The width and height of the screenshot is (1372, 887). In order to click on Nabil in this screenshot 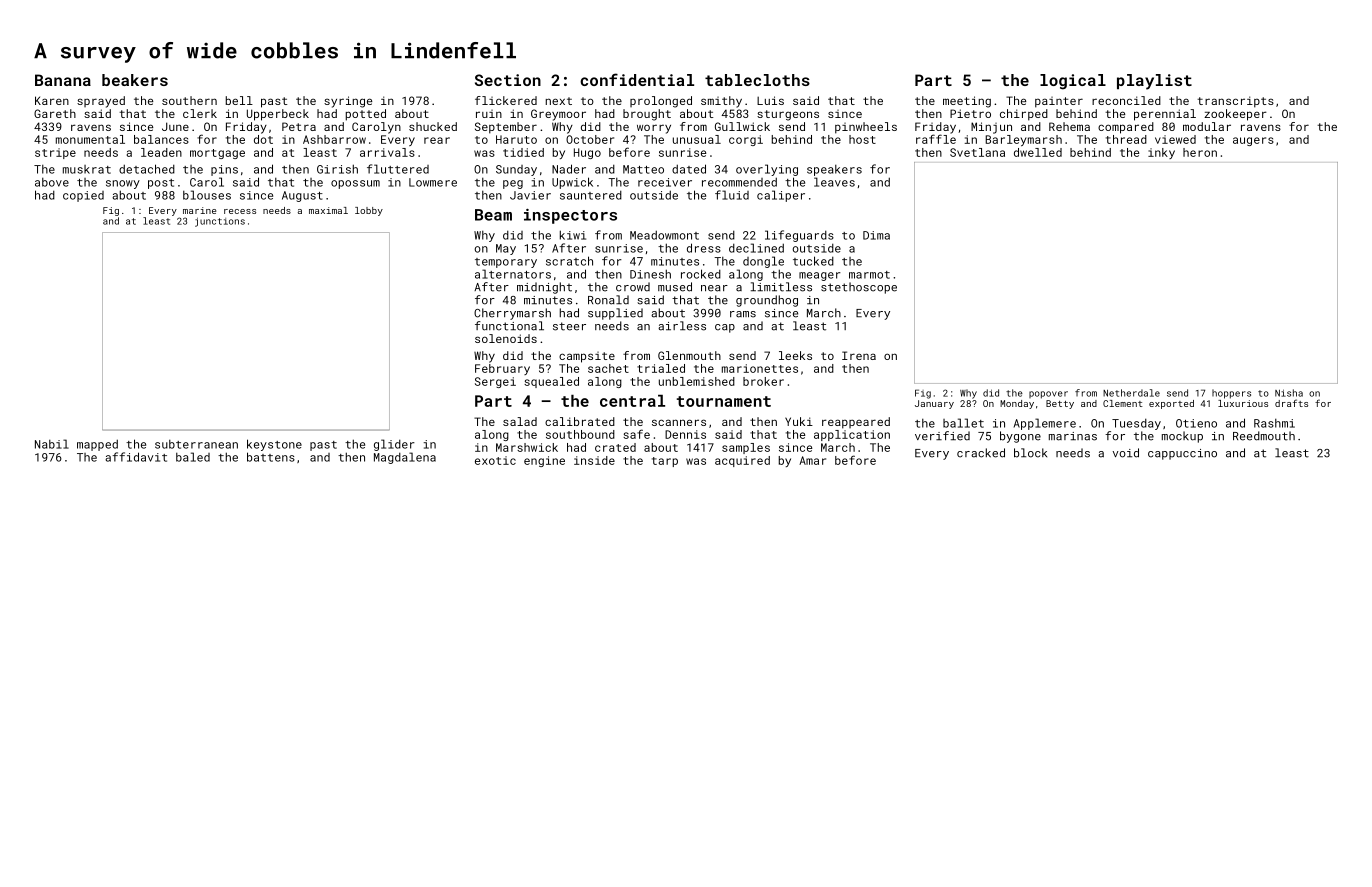, I will do `click(52, 444)`.
